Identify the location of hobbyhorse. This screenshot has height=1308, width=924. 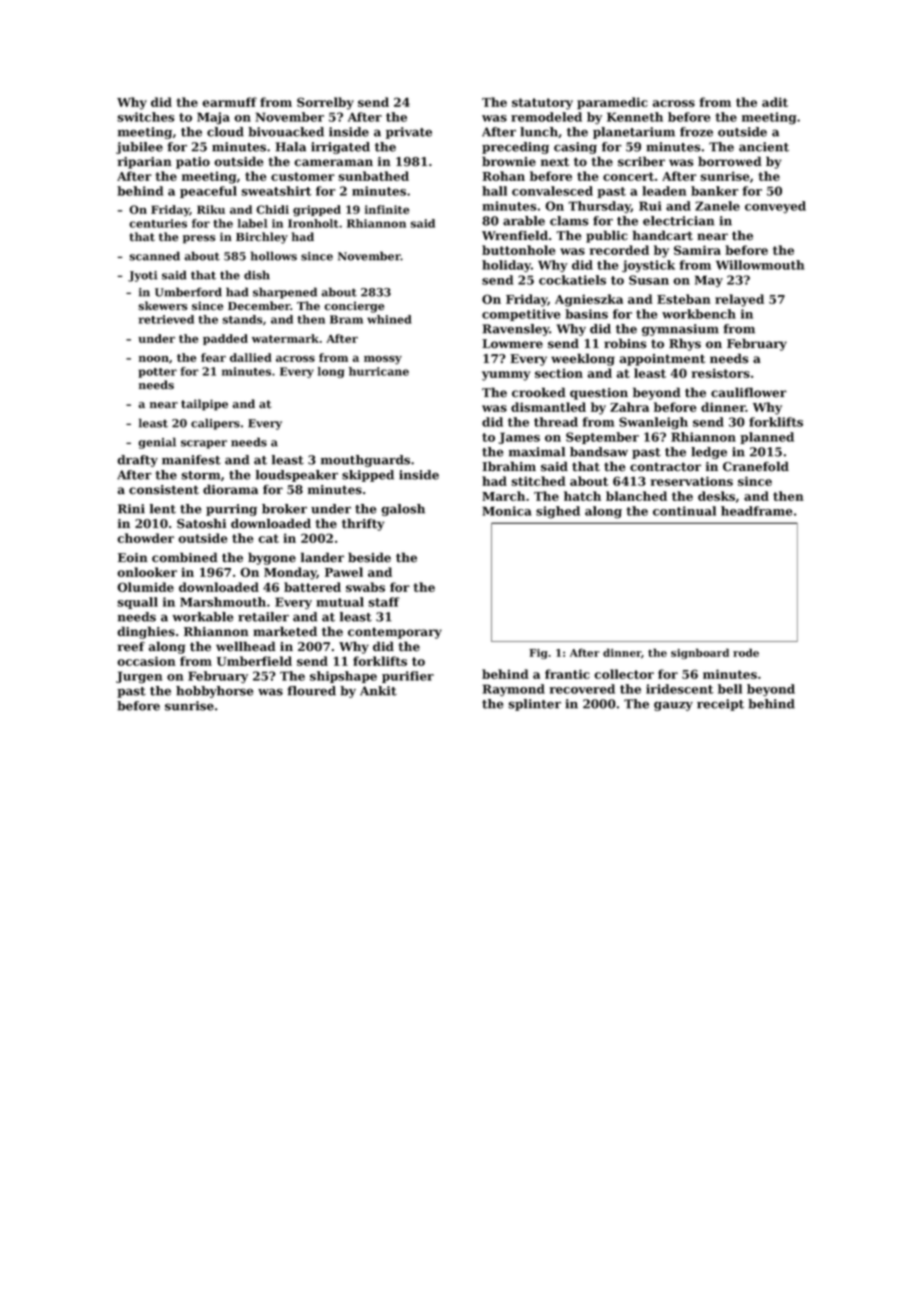
(215, 692).
